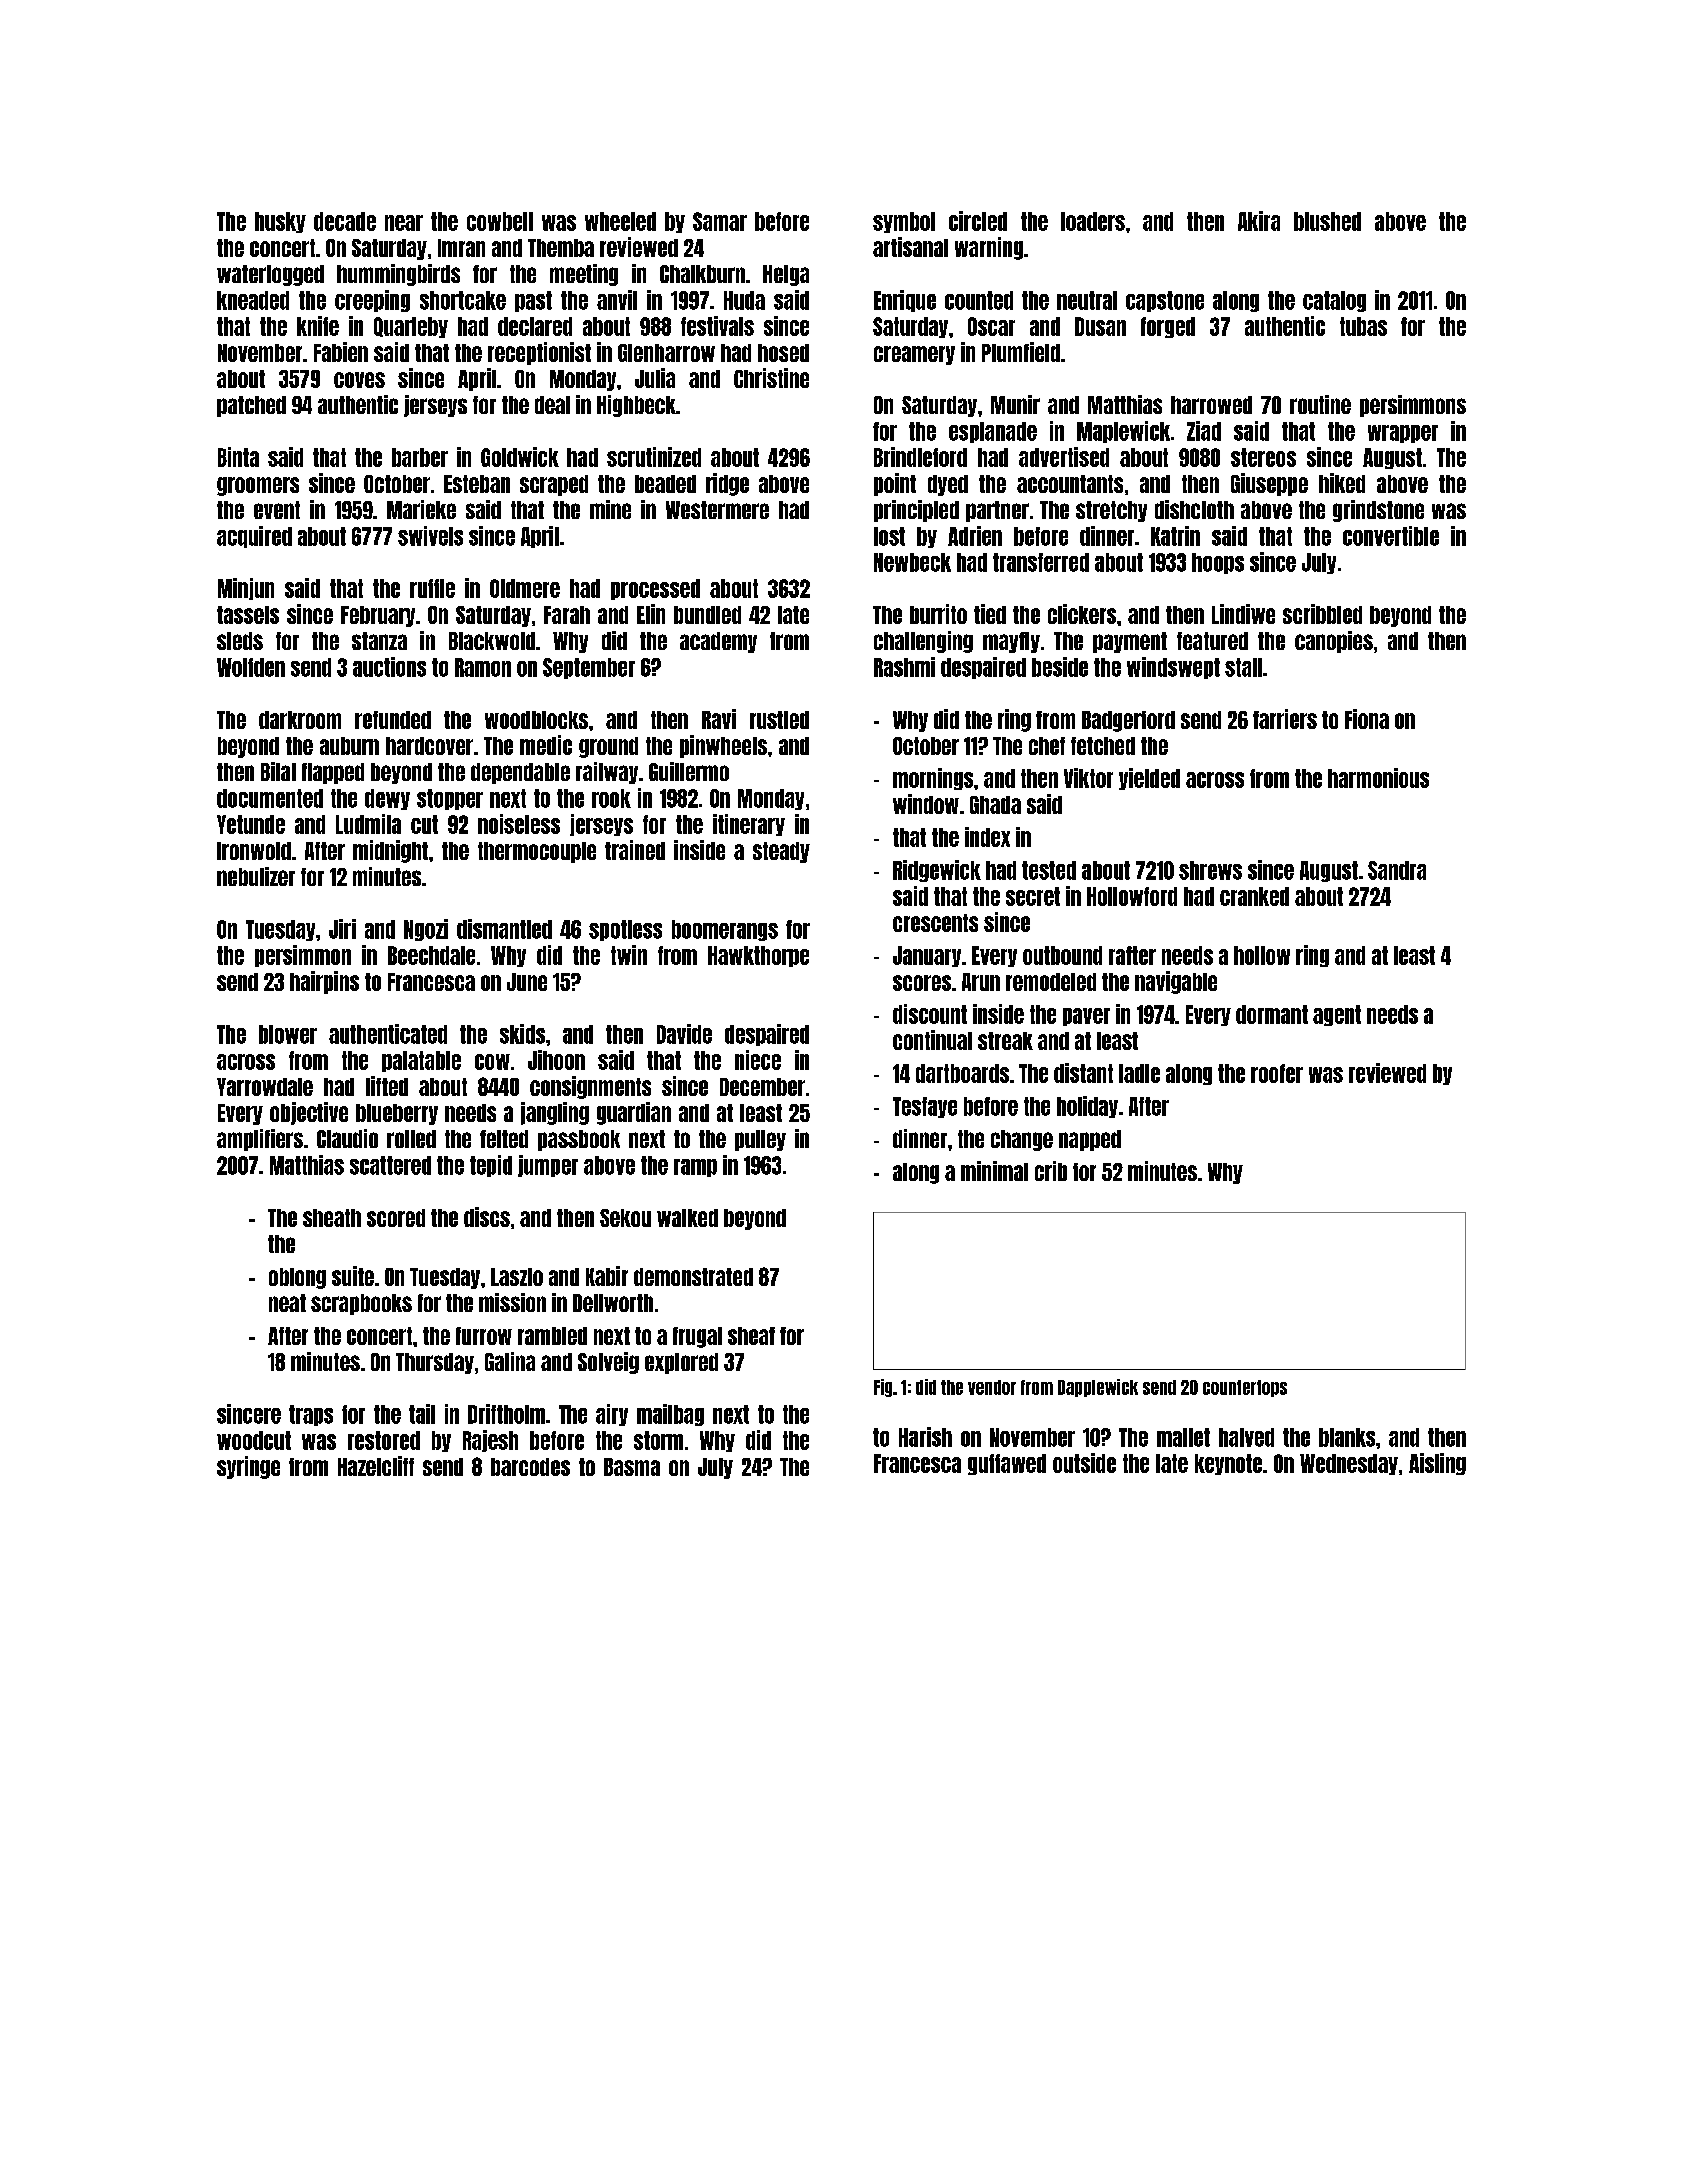 This page has height=2178, width=1683. What do you see at coordinates (1149, 779) in the page?
I see `yielded` at bounding box center [1149, 779].
